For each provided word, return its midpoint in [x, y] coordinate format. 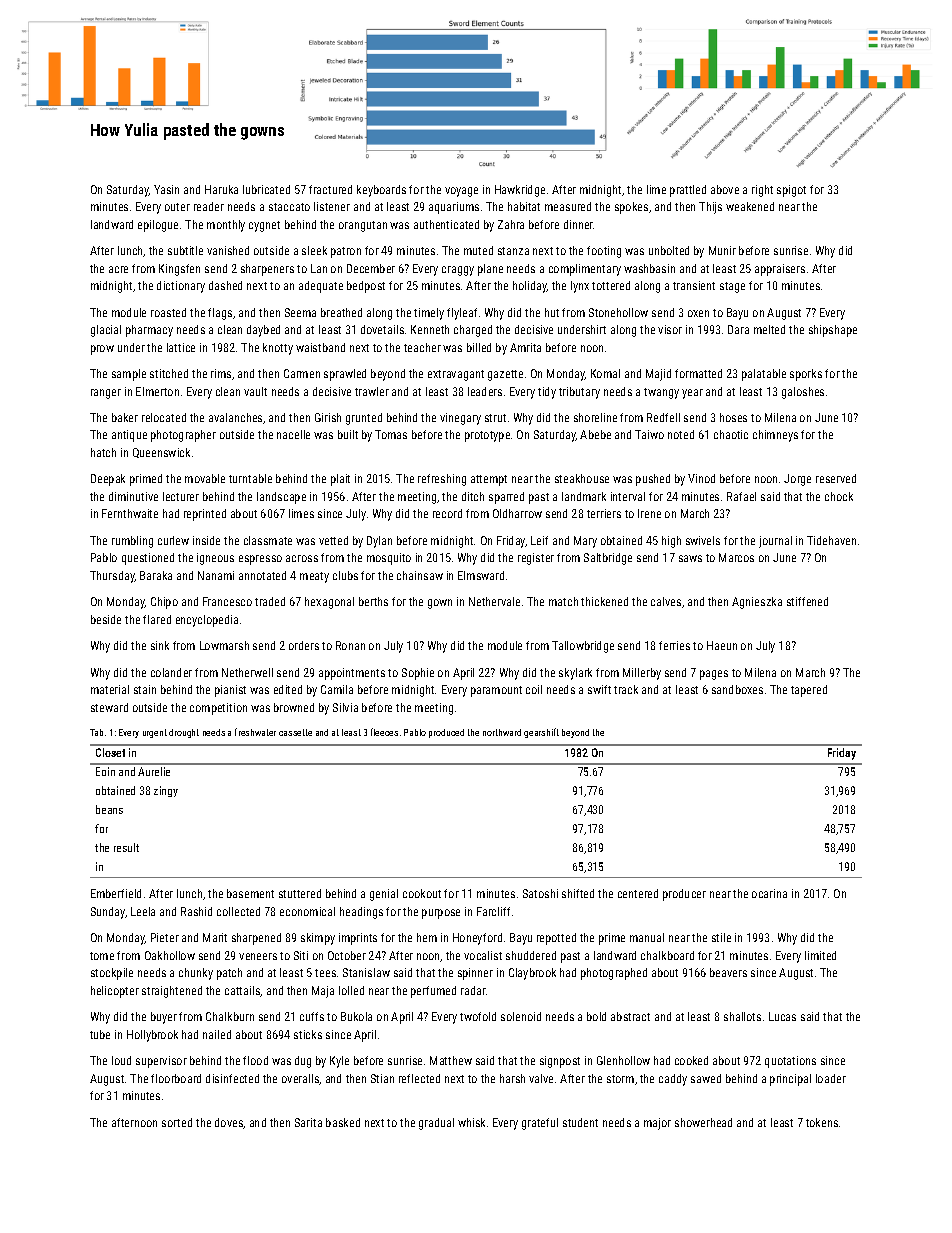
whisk [471, 1122]
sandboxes [737, 689]
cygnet [264, 226]
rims [221, 373]
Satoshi [540, 893]
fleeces [384, 732]
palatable [764, 375]
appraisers [780, 270]
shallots [742, 1016]
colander [171, 672]
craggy [458, 271]
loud [121, 1060]
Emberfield [116, 893]
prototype [487, 436]
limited [820, 955]
